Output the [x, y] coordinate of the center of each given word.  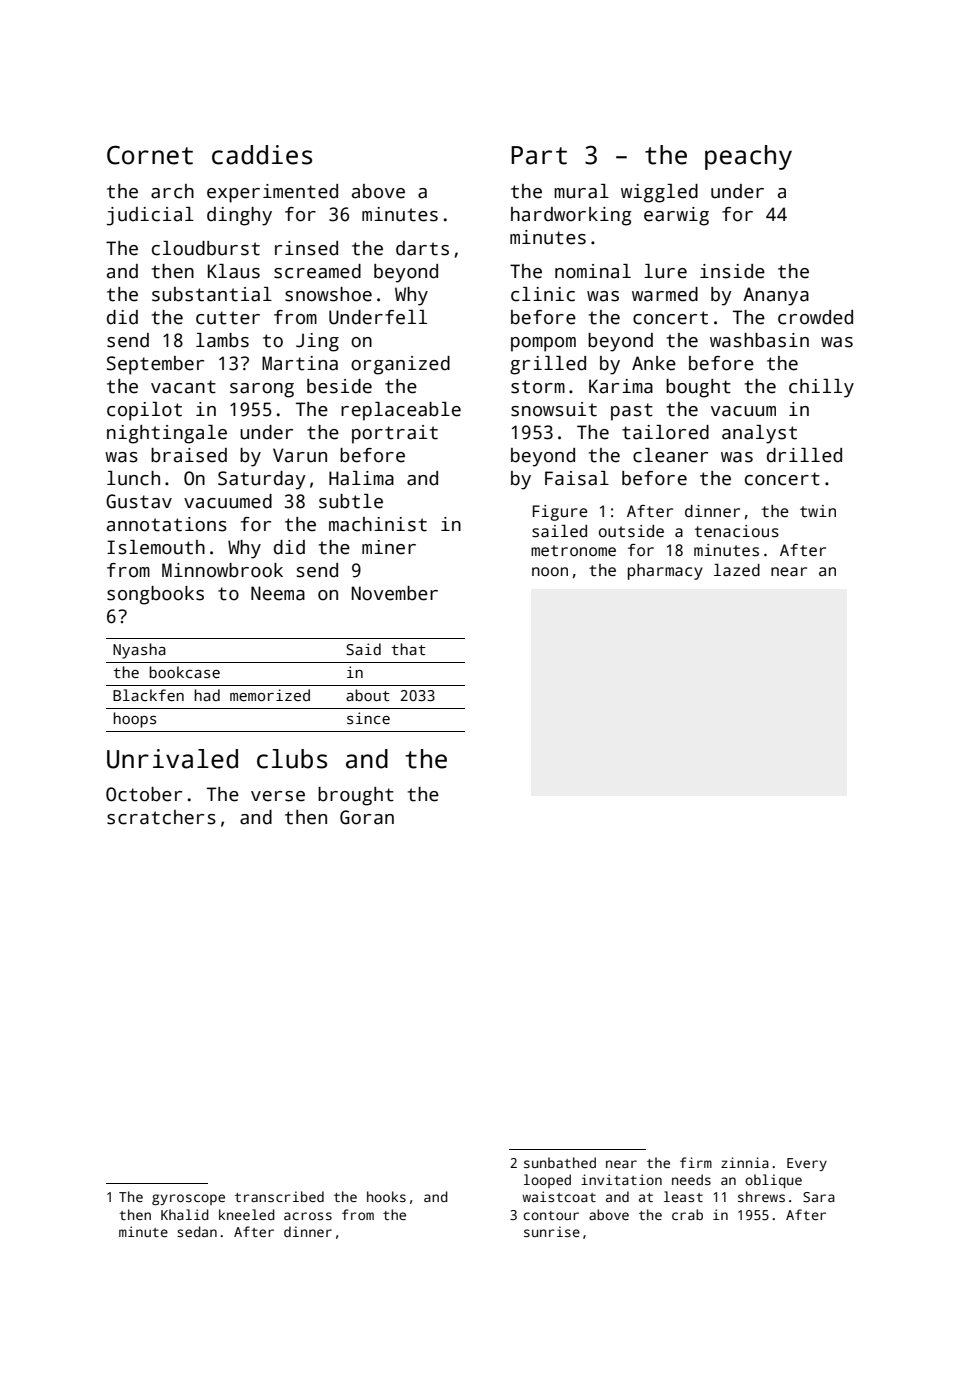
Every [807, 1164]
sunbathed [560, 1162]
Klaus [234, 271]
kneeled [247, 1214]
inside [732, 271]
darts [422, 248]
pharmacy [665, 572]
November [395, 593]
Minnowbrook [222, 570]
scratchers [161, 817]
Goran [367, 817]
